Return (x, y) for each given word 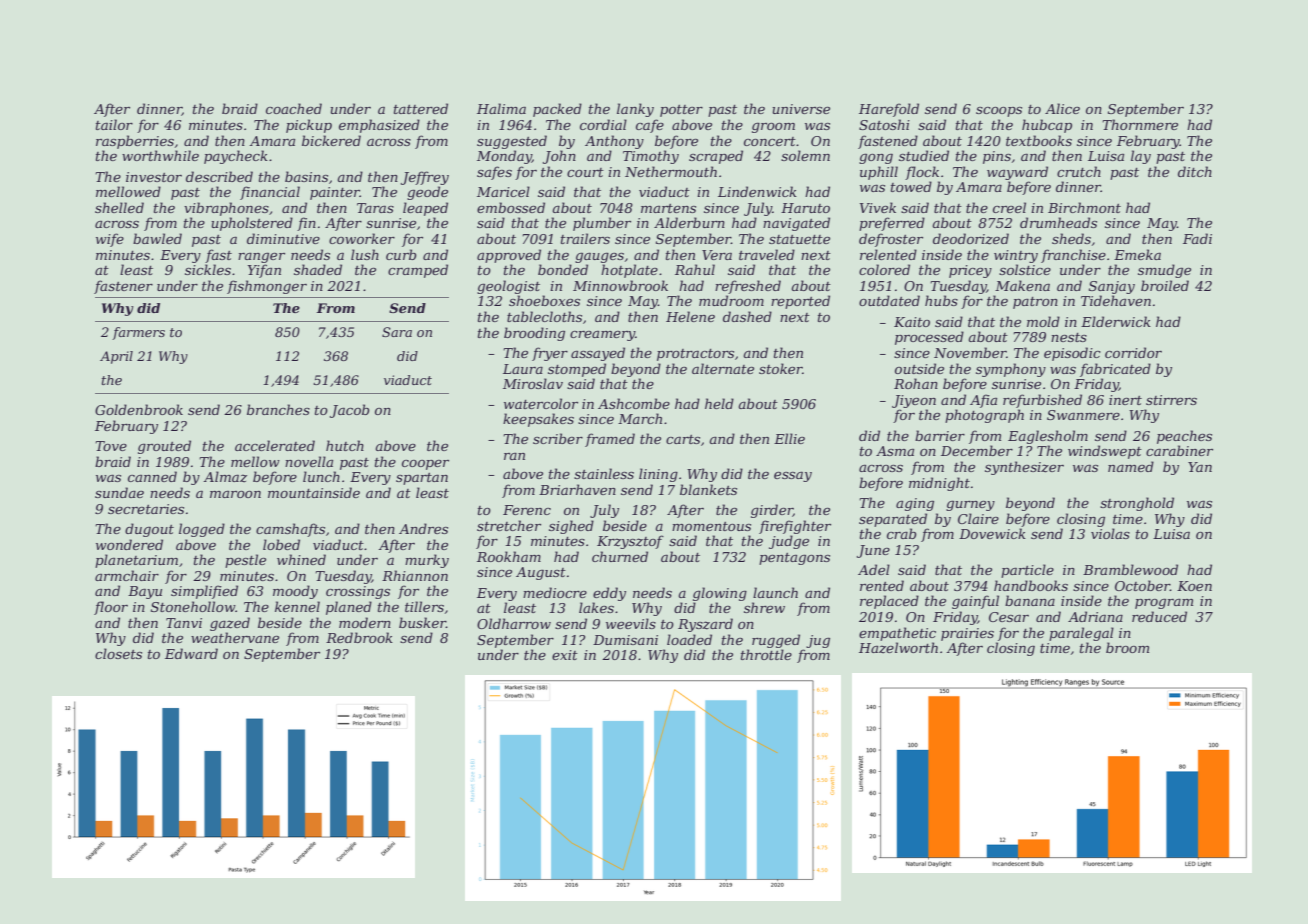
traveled (767, 254)
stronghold (1137, 504)
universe (801, 109)
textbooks (1039, 140)
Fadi (1197, 238)
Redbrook (359, 637)
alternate (723, 368)
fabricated (1115, 370)
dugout (149, 530)
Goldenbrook (139, 409)
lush (365, 254)
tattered (421, 108)
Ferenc (527, 510)
